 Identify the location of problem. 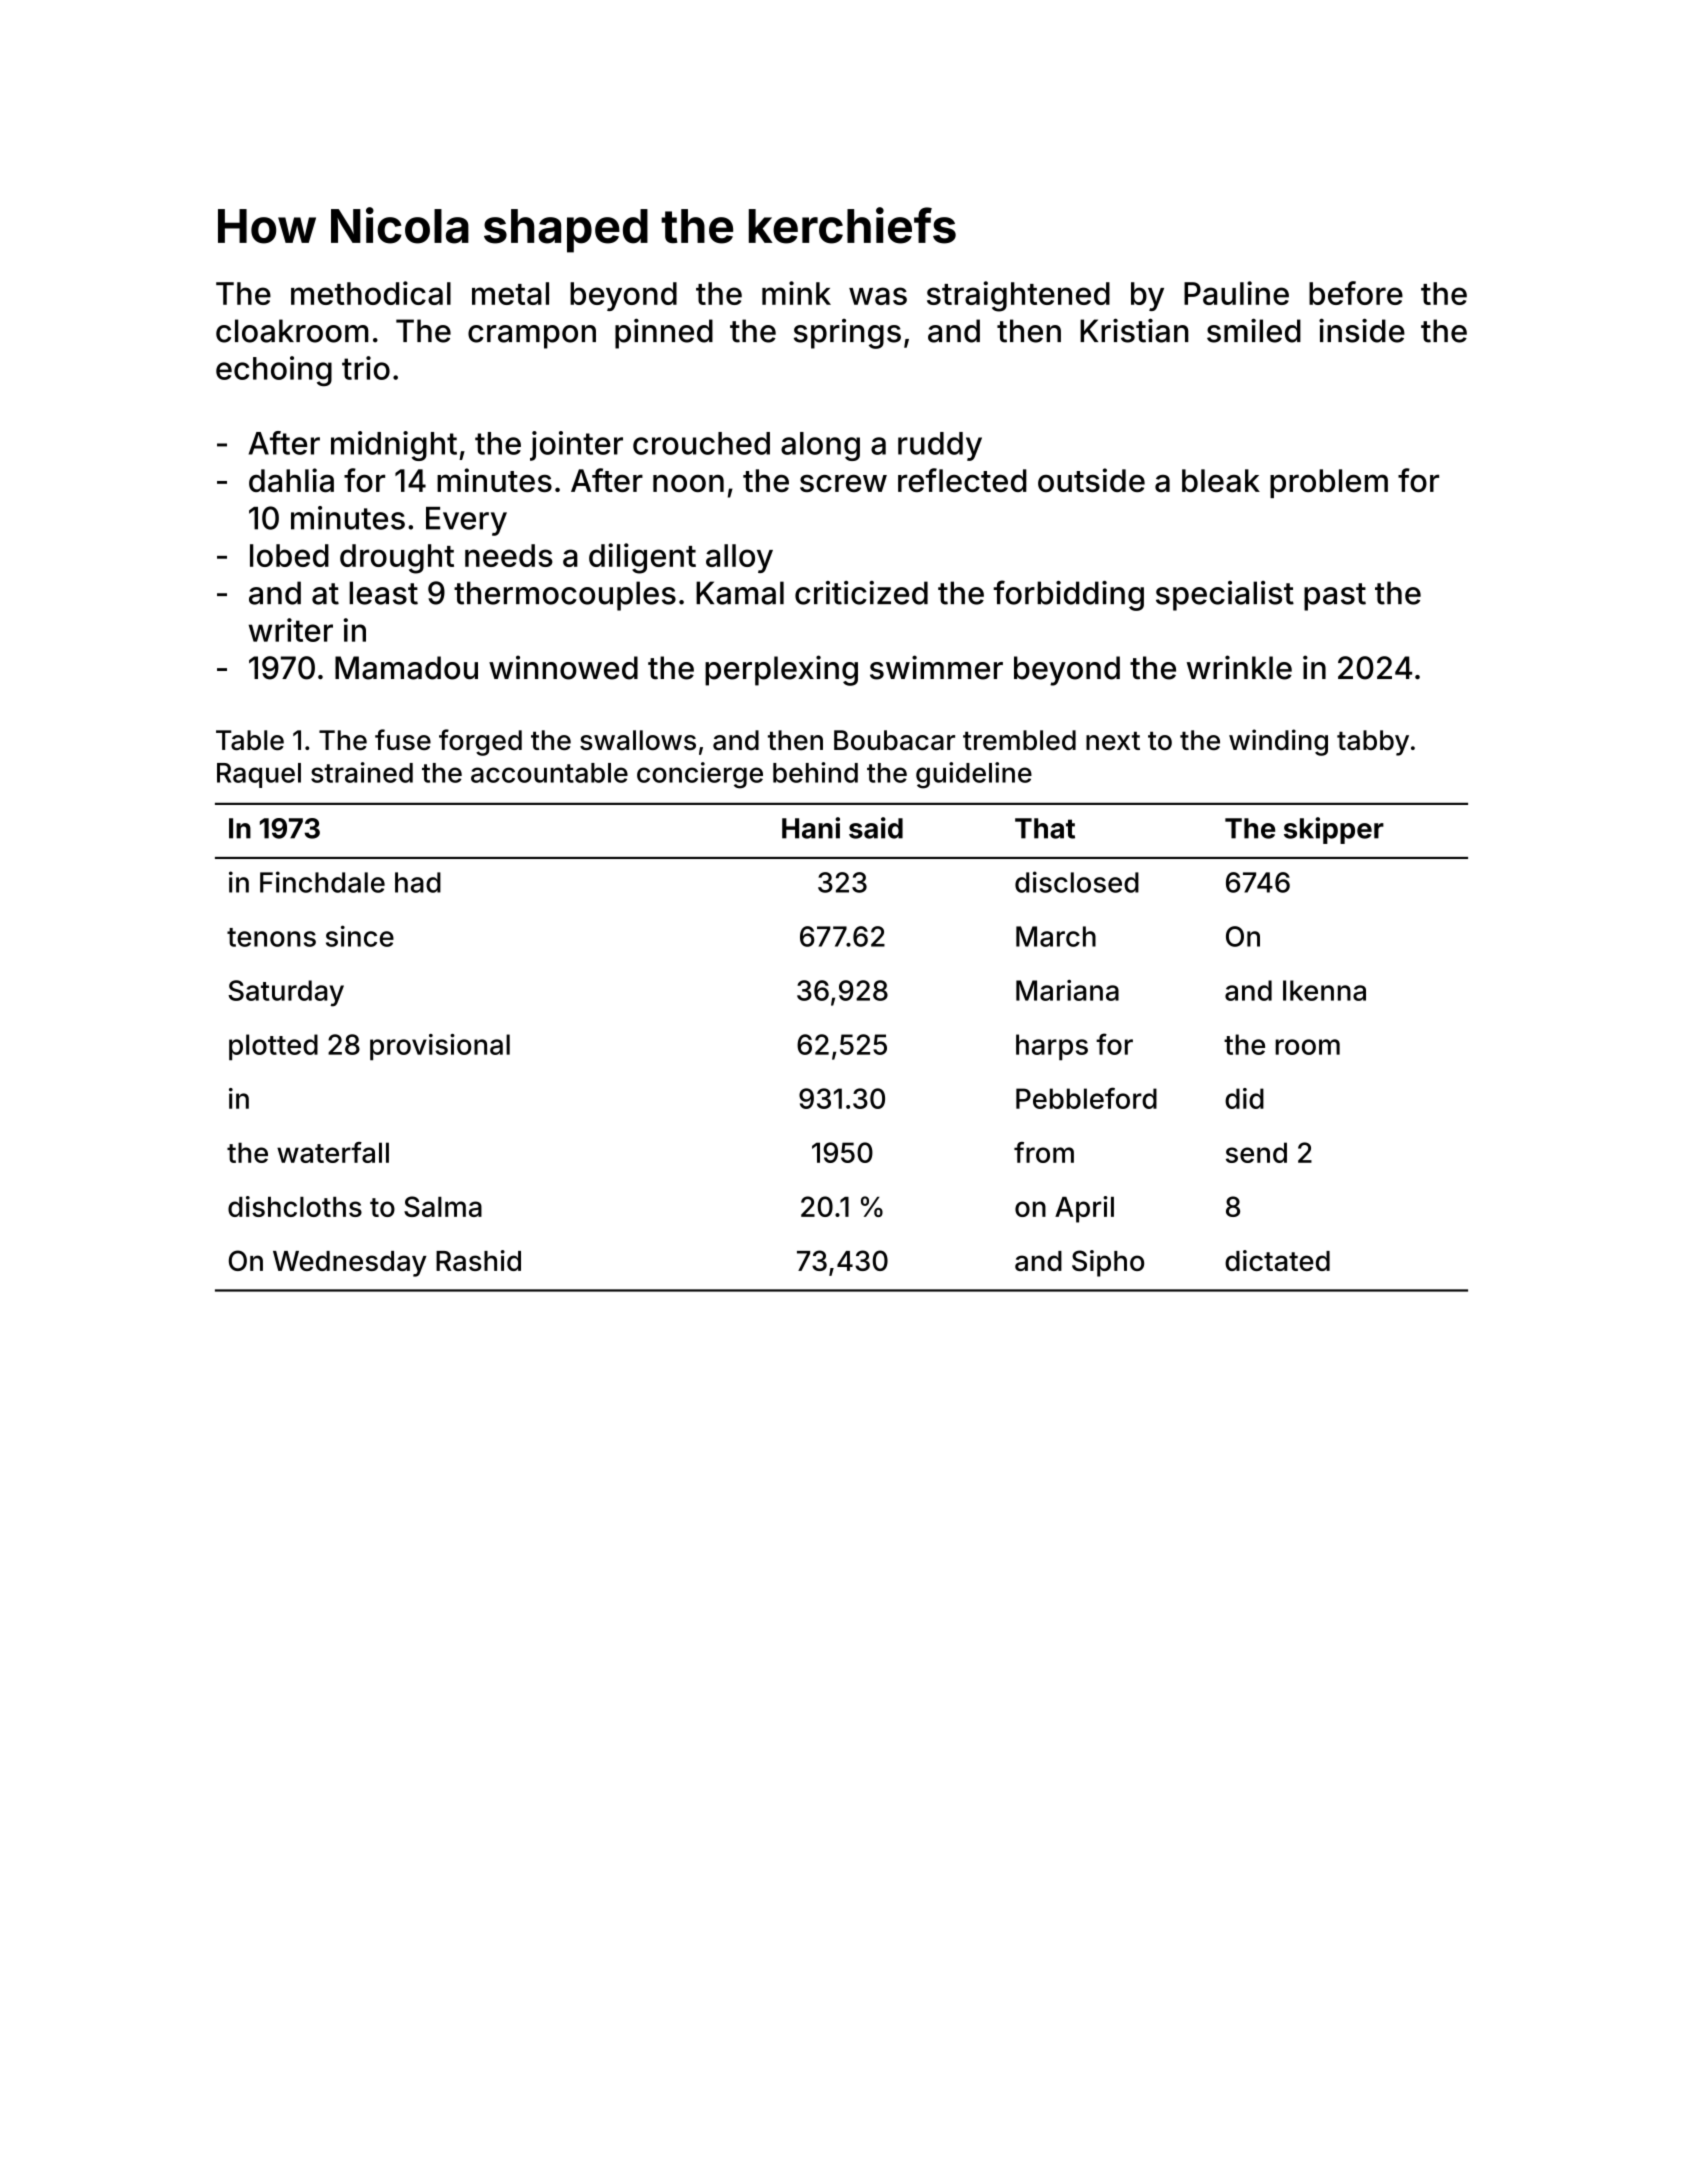
(1329, 483).
